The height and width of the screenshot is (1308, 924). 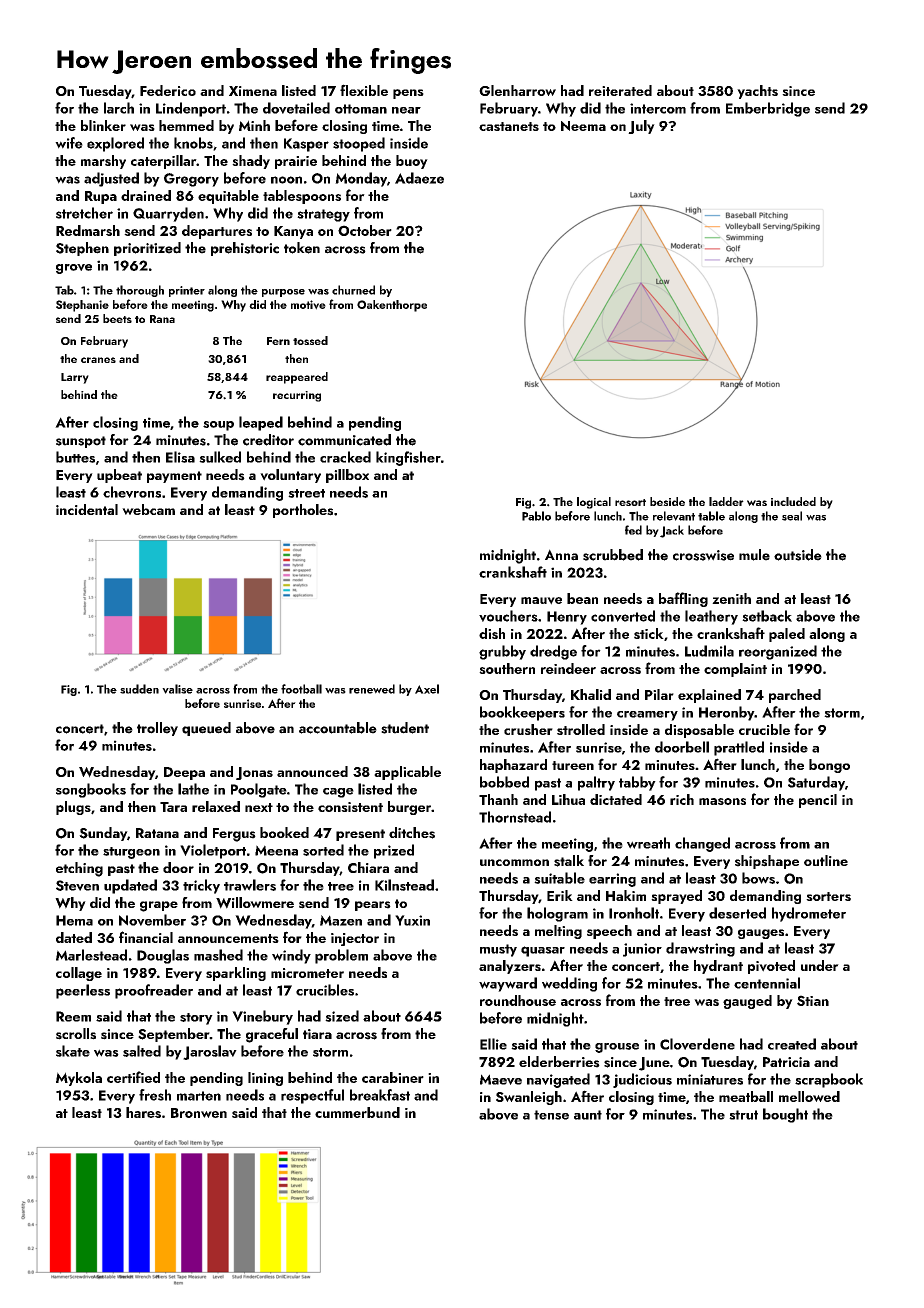 I want to click on Hema, so click(x=74, y=920).
